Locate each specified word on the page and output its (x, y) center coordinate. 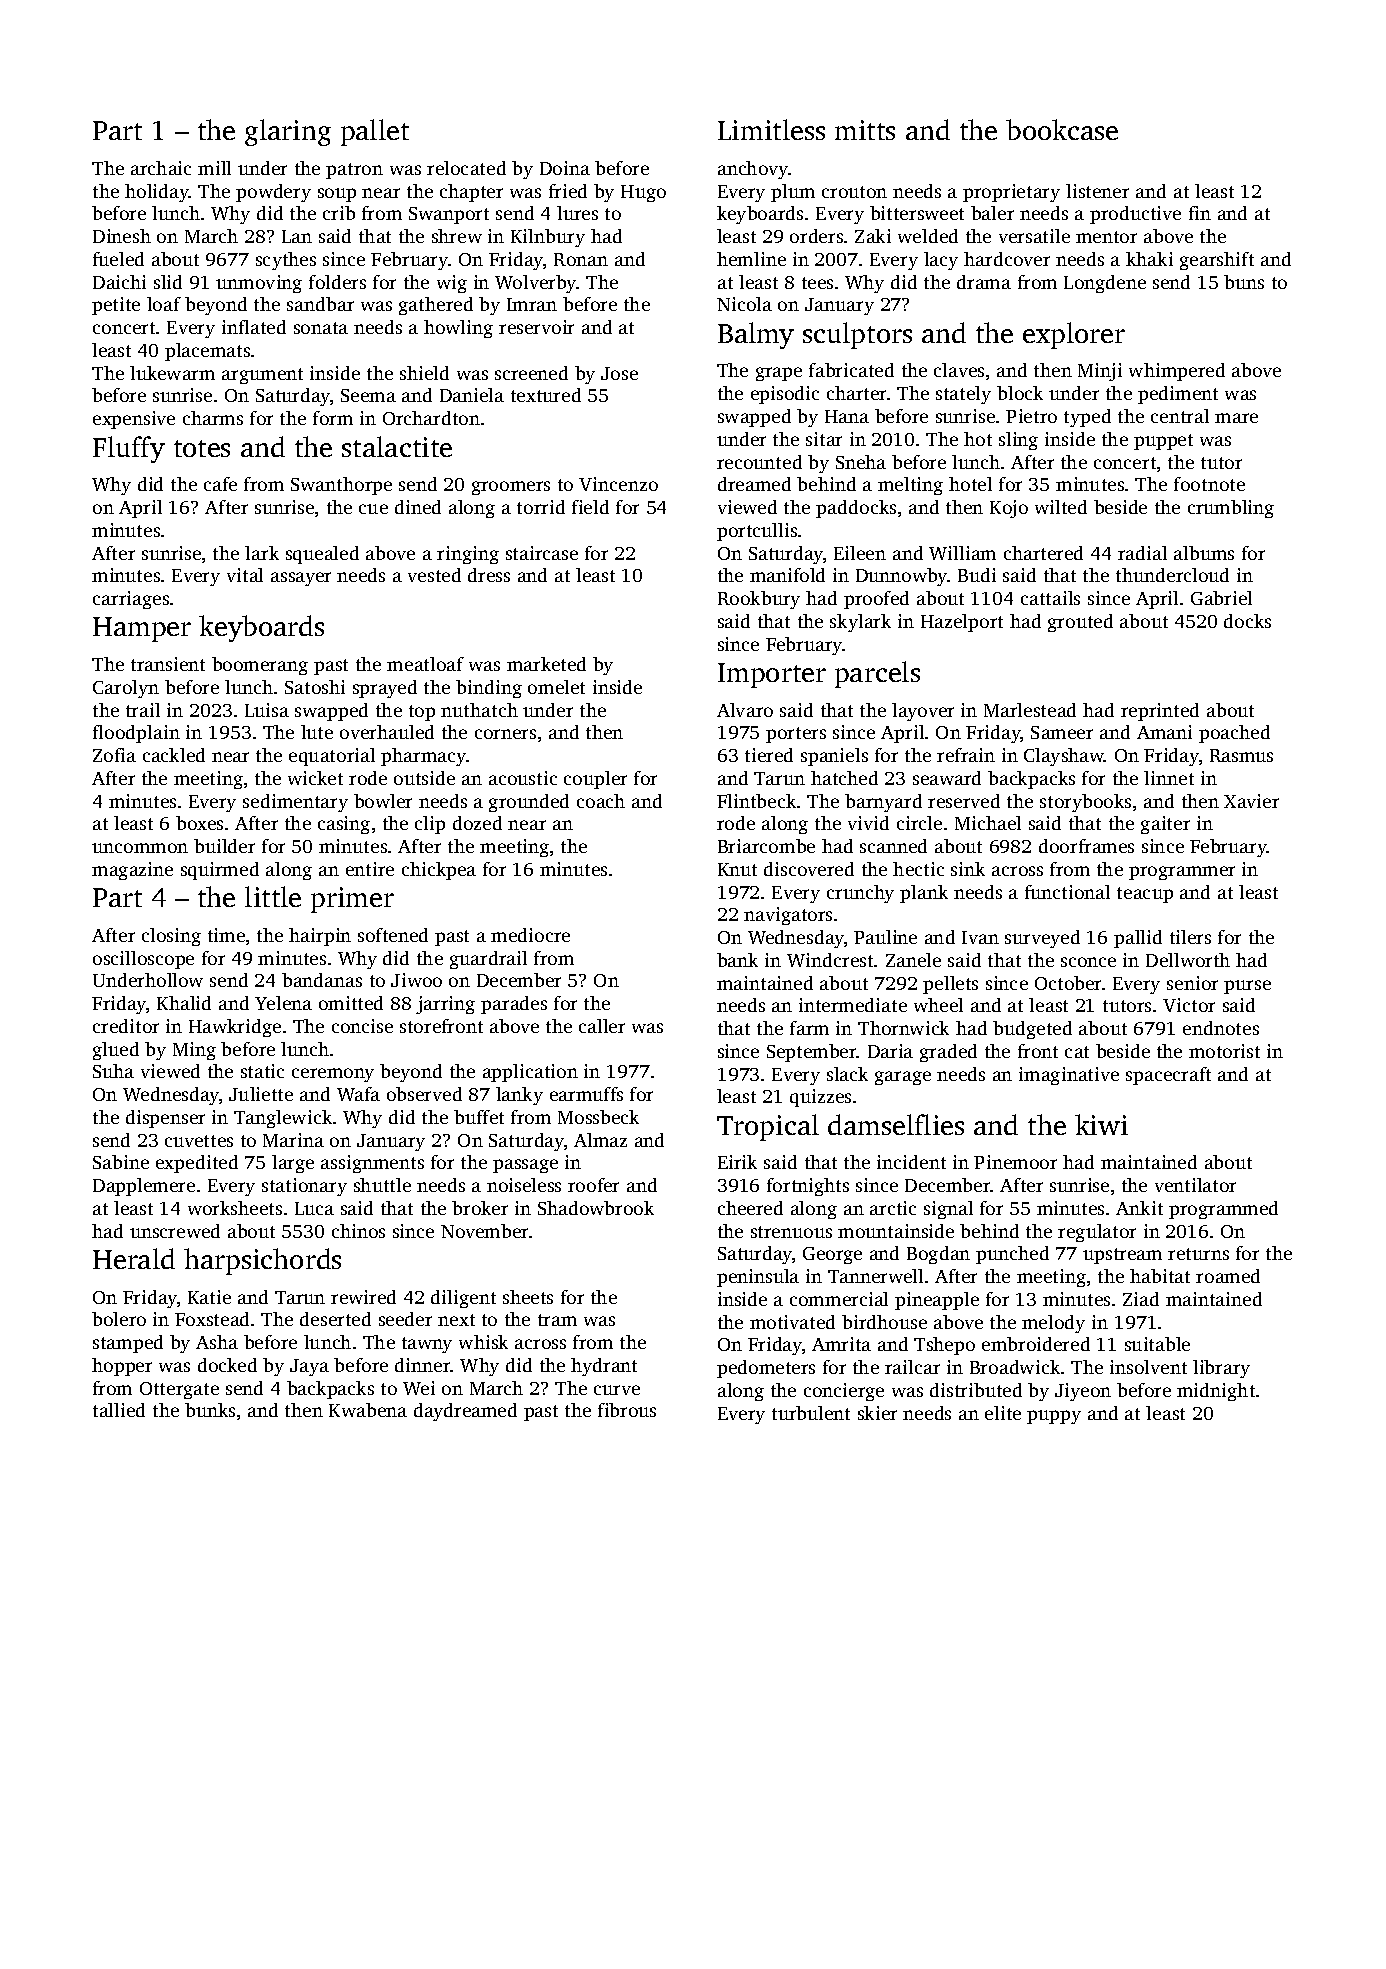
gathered (436, 306)
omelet (556, 687)
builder (224, 846)
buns (1244, 282)
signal (948, 1210)
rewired (363, 1297)
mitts (865, 130)
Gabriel (1221, 598)
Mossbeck (598, 1117)
